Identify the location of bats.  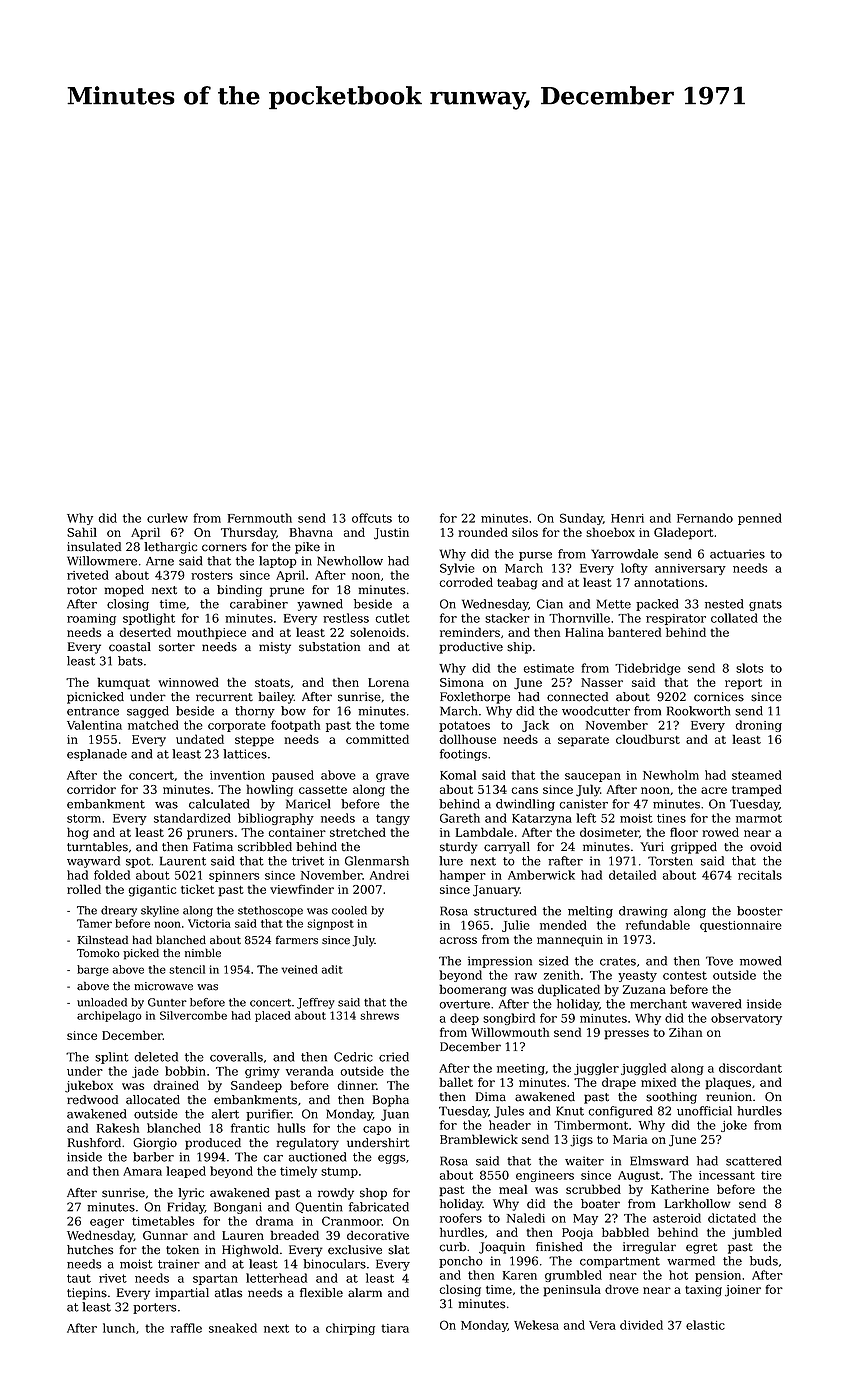
(130, 661).
